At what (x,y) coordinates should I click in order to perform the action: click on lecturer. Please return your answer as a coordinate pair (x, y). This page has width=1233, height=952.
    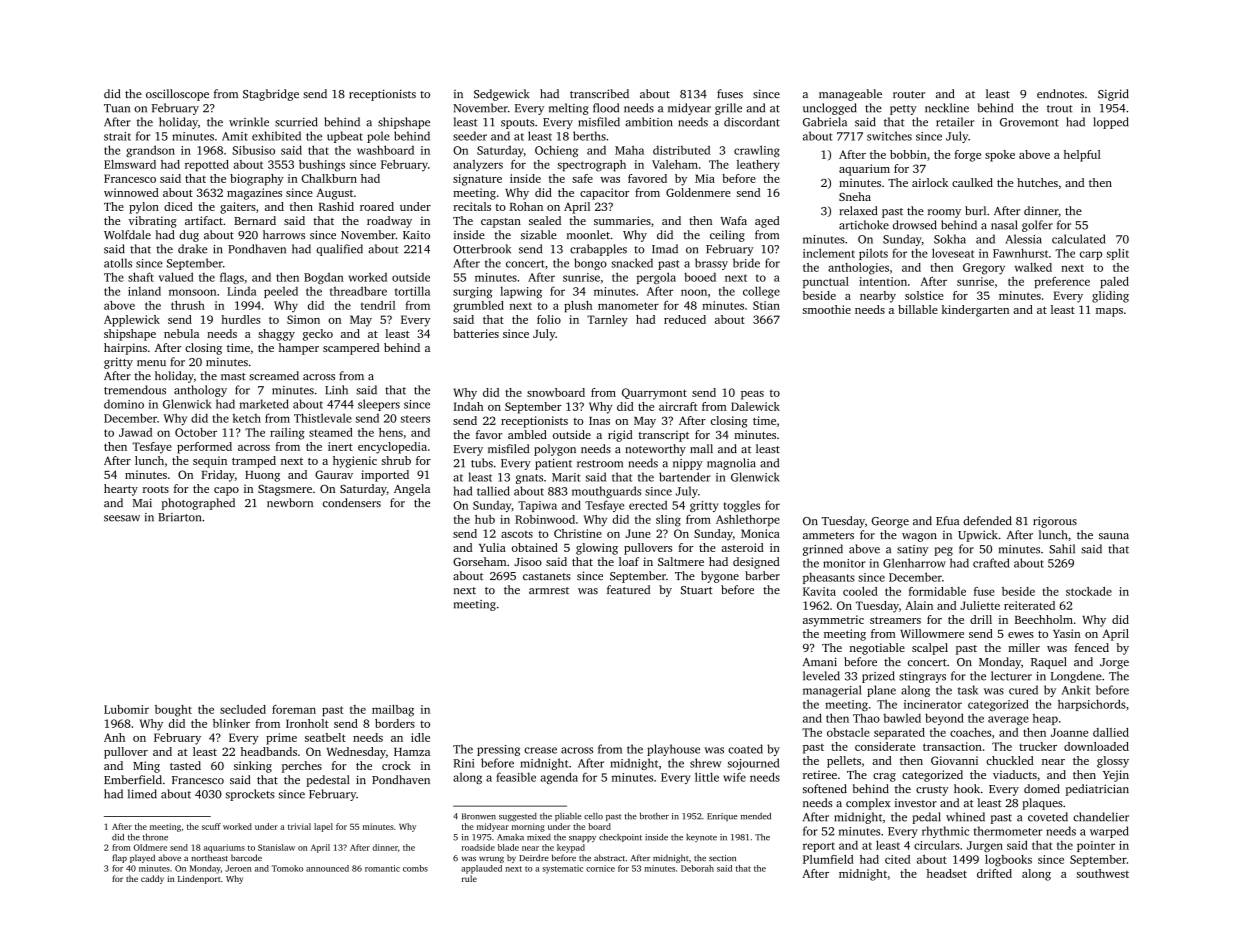
    Looking at the image, I should click on (1011, 676).
